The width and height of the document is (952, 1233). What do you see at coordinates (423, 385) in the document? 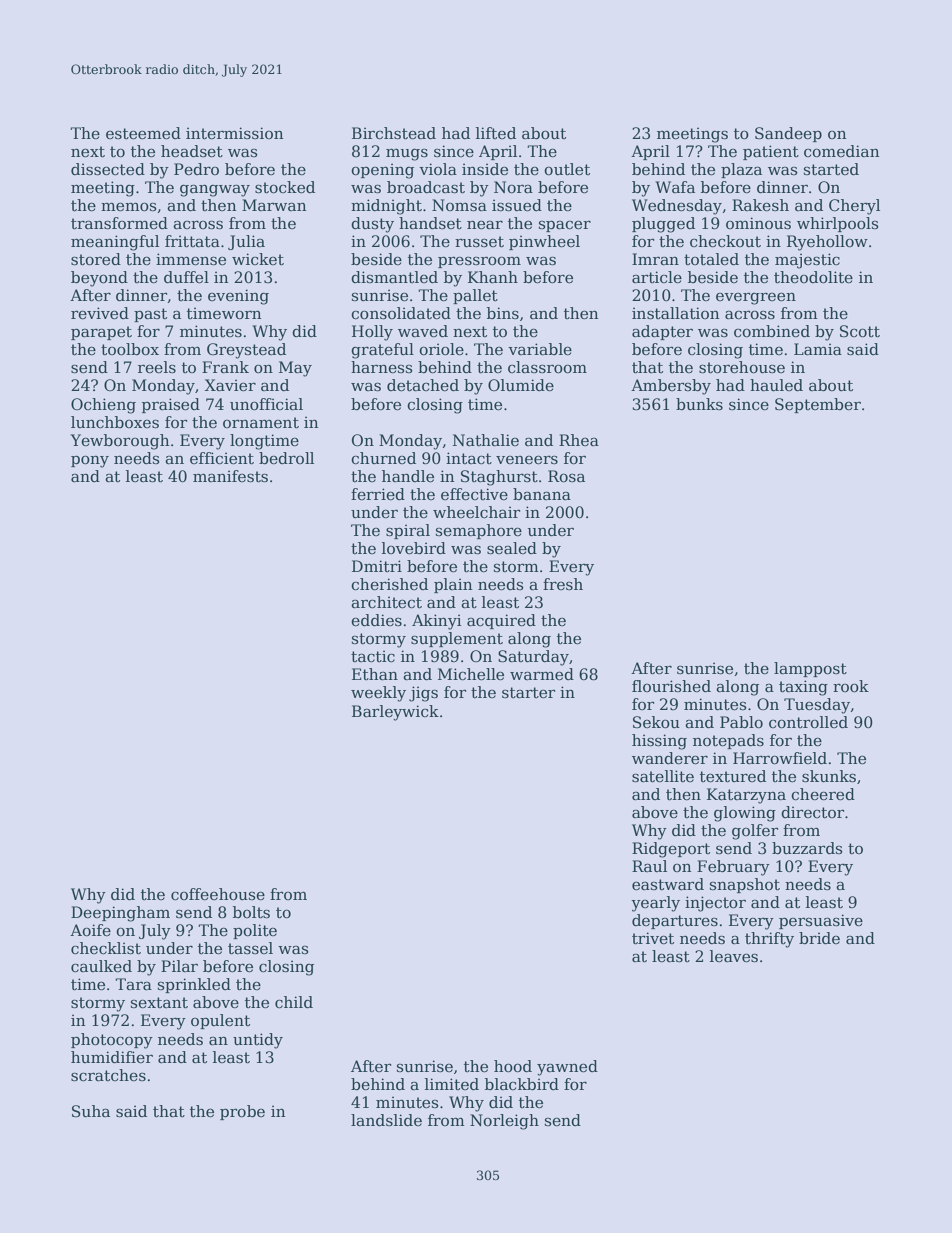
I see `detached` at bounding box center [423, 385].
